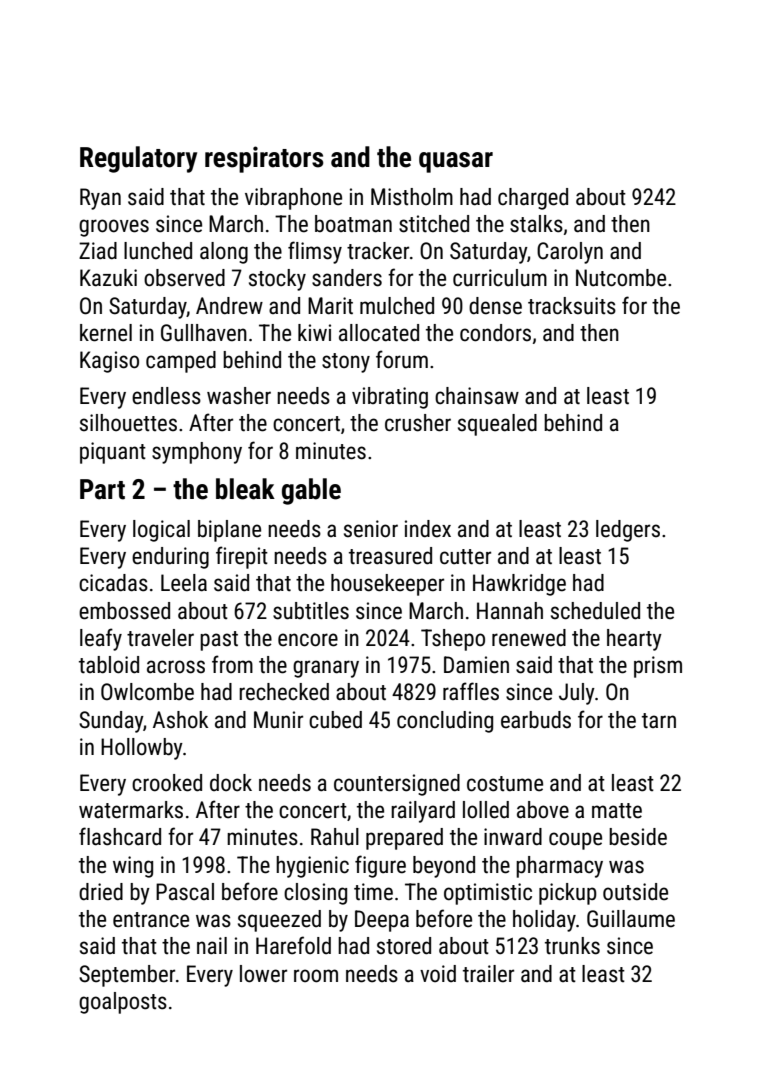  What do you see at coordinates (197, 453) in the document?
I see `symphony` at bounding box center [197, 453].
